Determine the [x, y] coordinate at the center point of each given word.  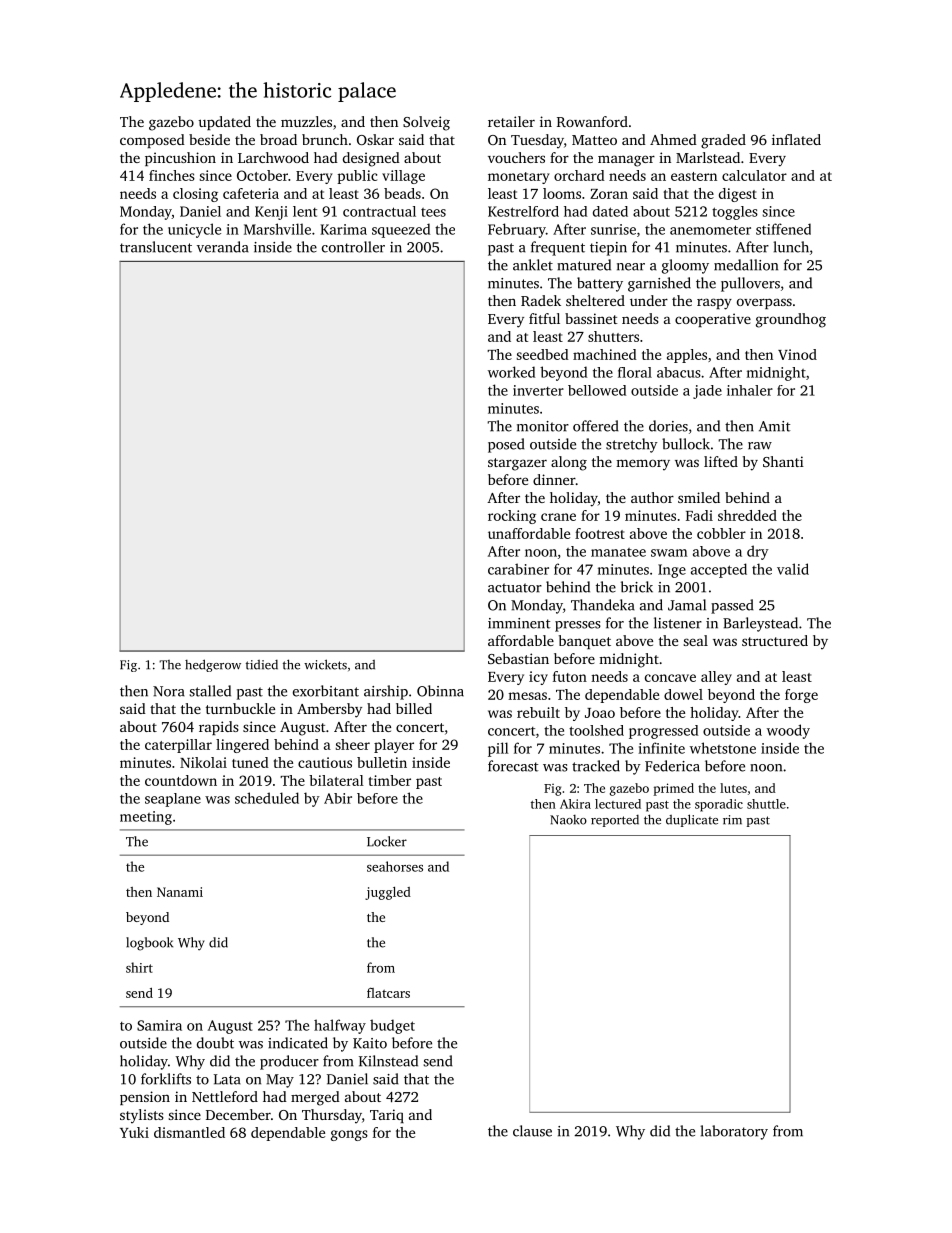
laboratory [734, 1132]
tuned [250, 762]
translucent [156, 247]
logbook [149, 944]
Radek [541, 300]
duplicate [692, 820]
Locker [387, 841]
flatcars [388, 993]
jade [707, 392]
